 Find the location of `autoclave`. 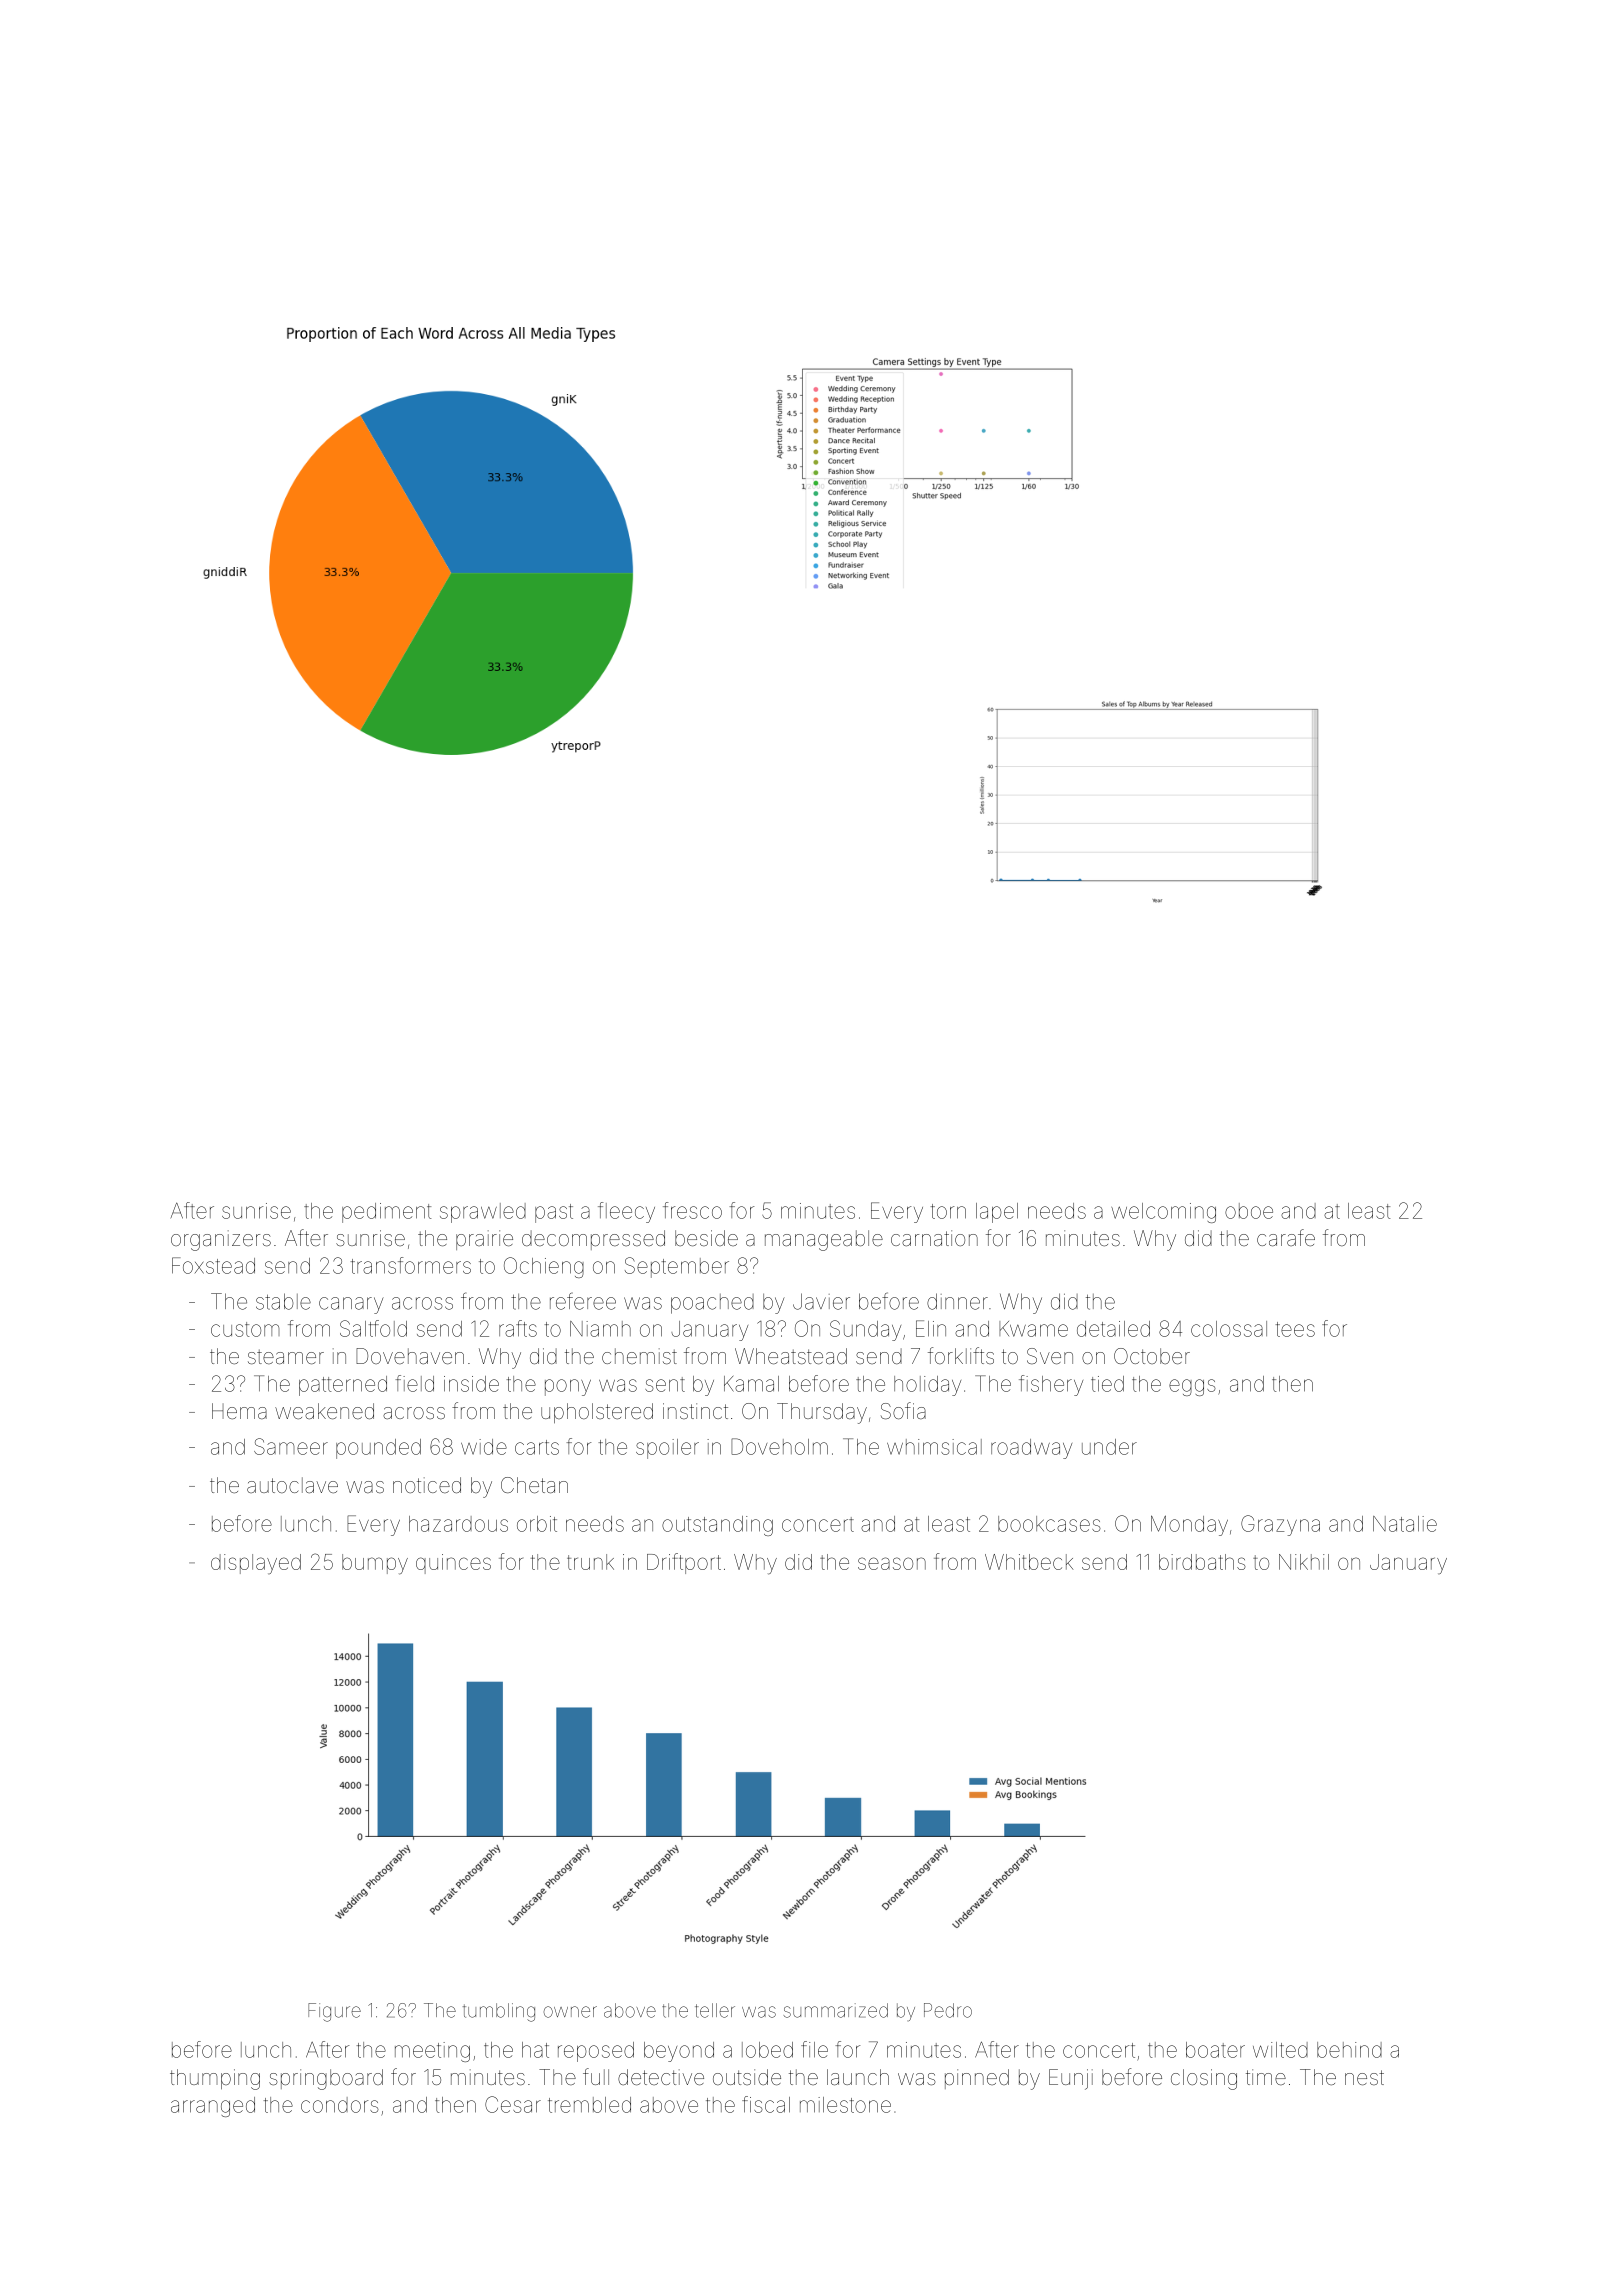

autoclave is located at coordinates (292, 1485).
